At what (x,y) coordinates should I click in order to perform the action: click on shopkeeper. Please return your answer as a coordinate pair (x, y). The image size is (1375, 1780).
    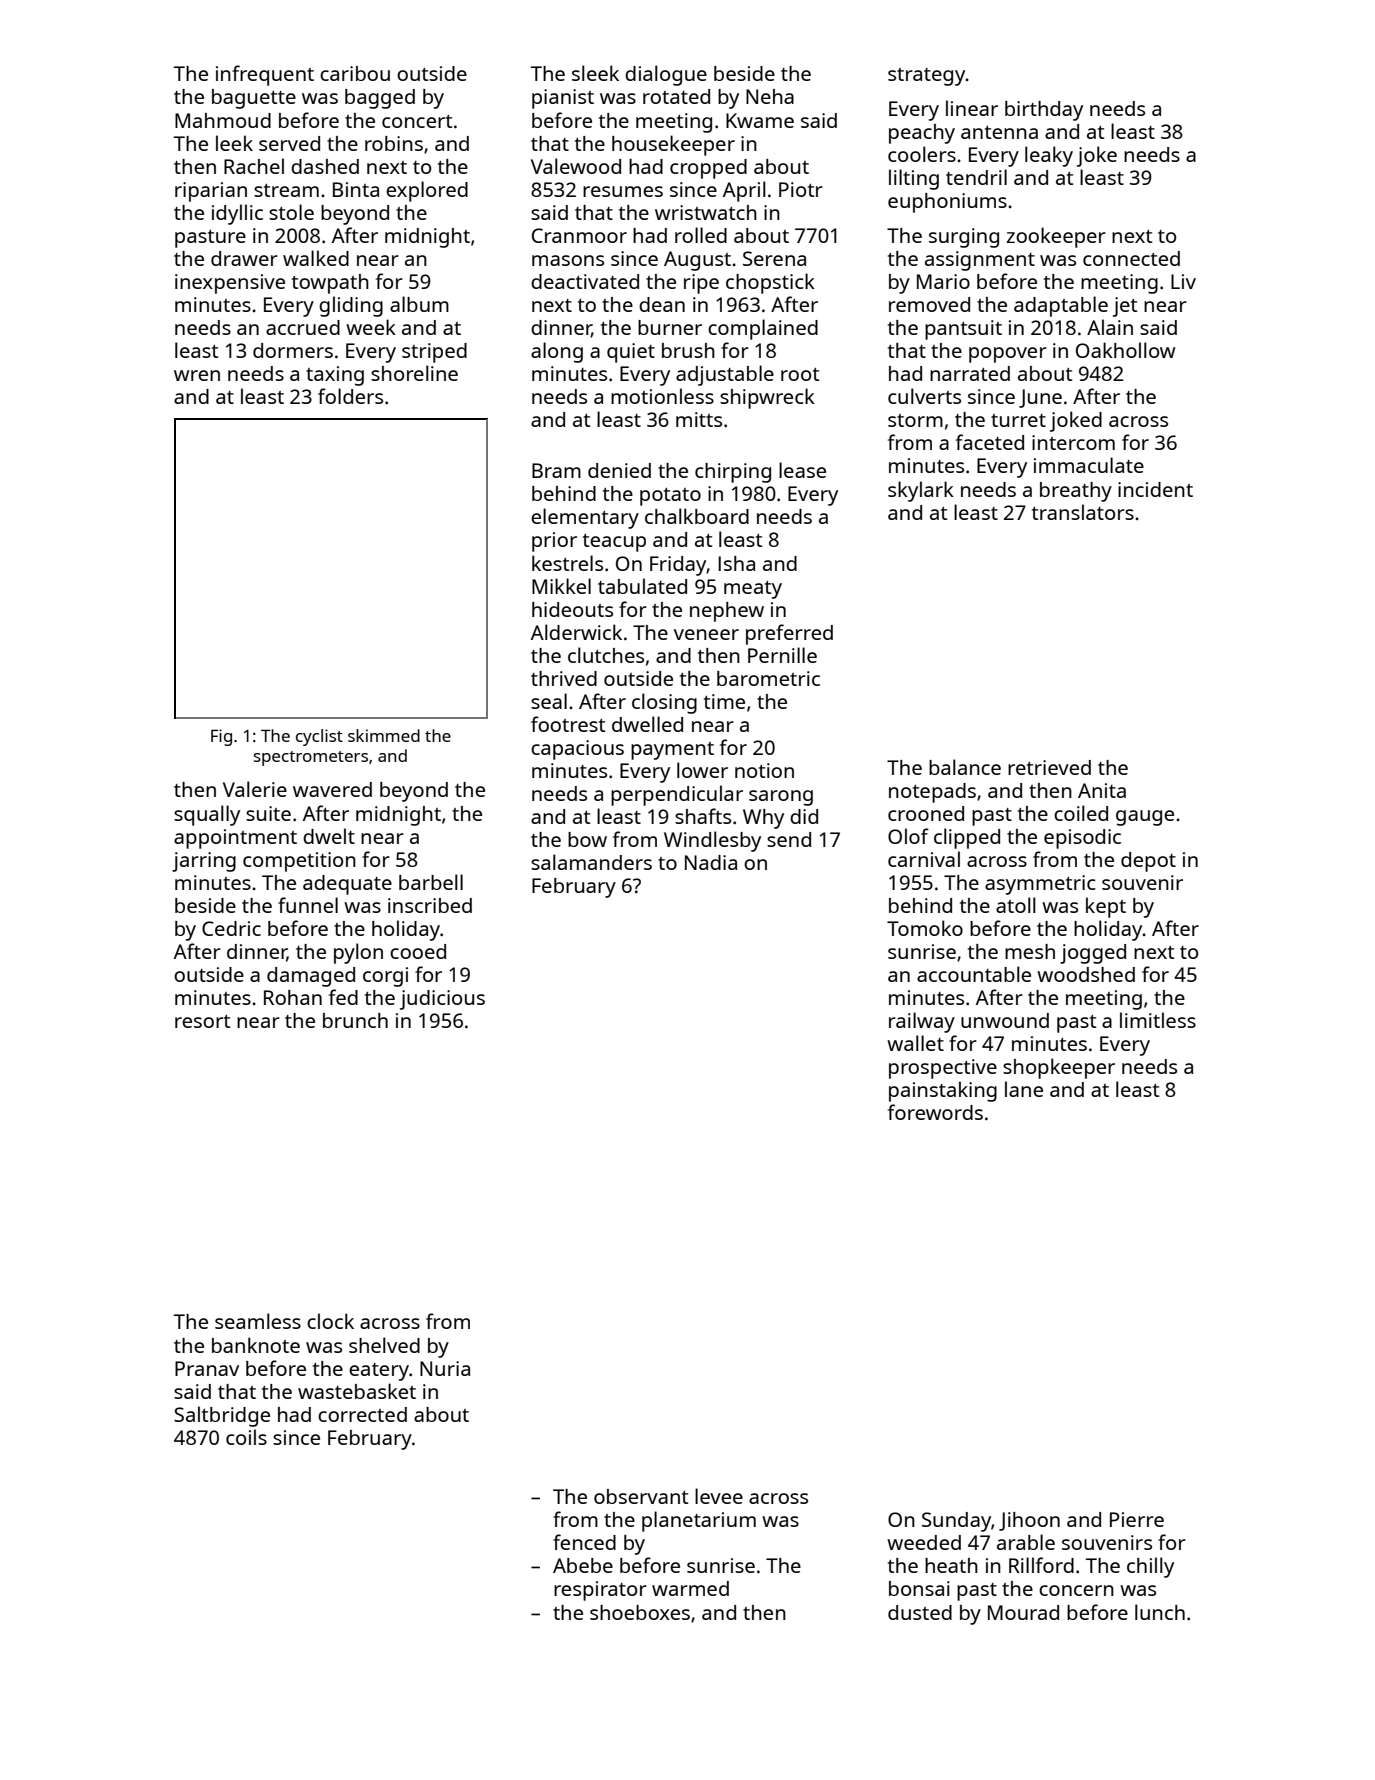
    Looking at the image, I should click on (1059, 1068).
